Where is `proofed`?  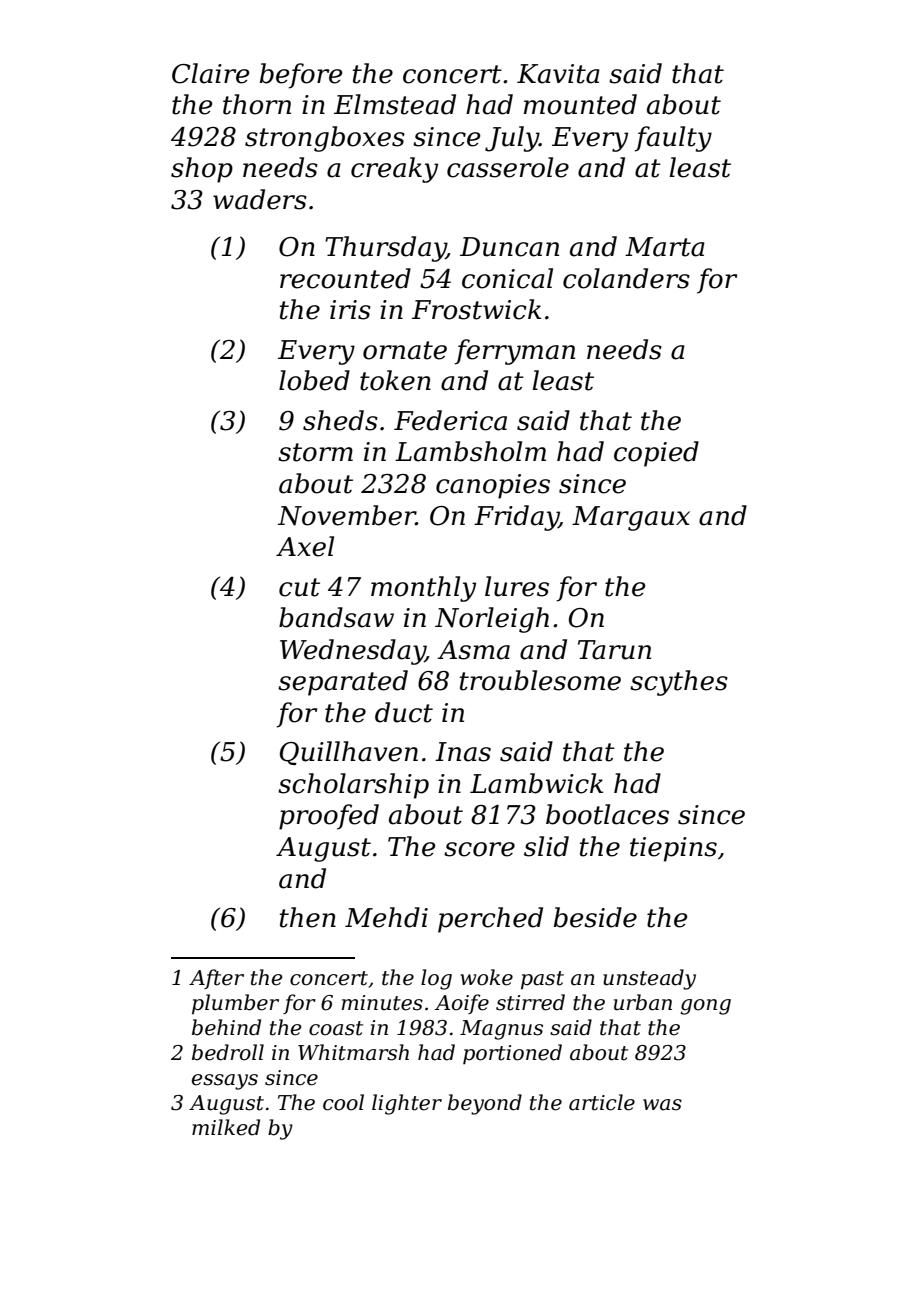
proofed is located at coordinates (329, 817).
